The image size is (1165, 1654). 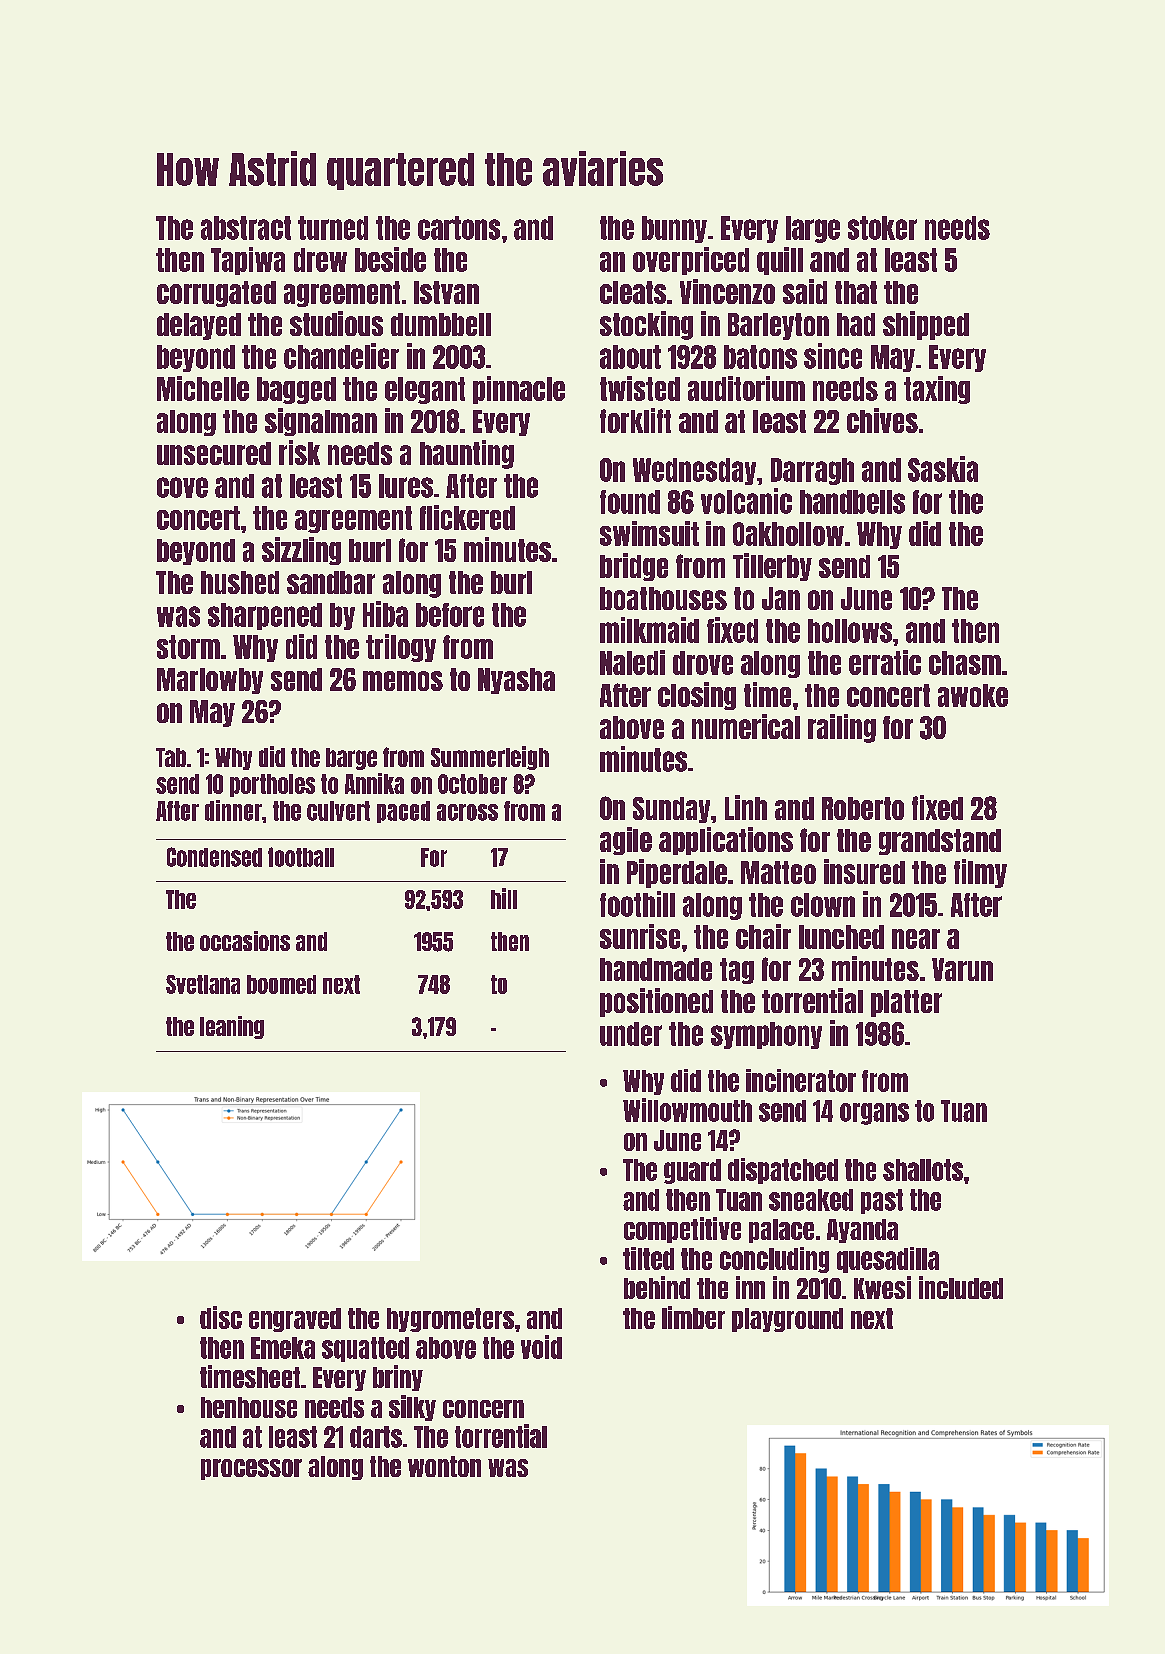 I want to click on leaning, so click(x=232, y=1027).
